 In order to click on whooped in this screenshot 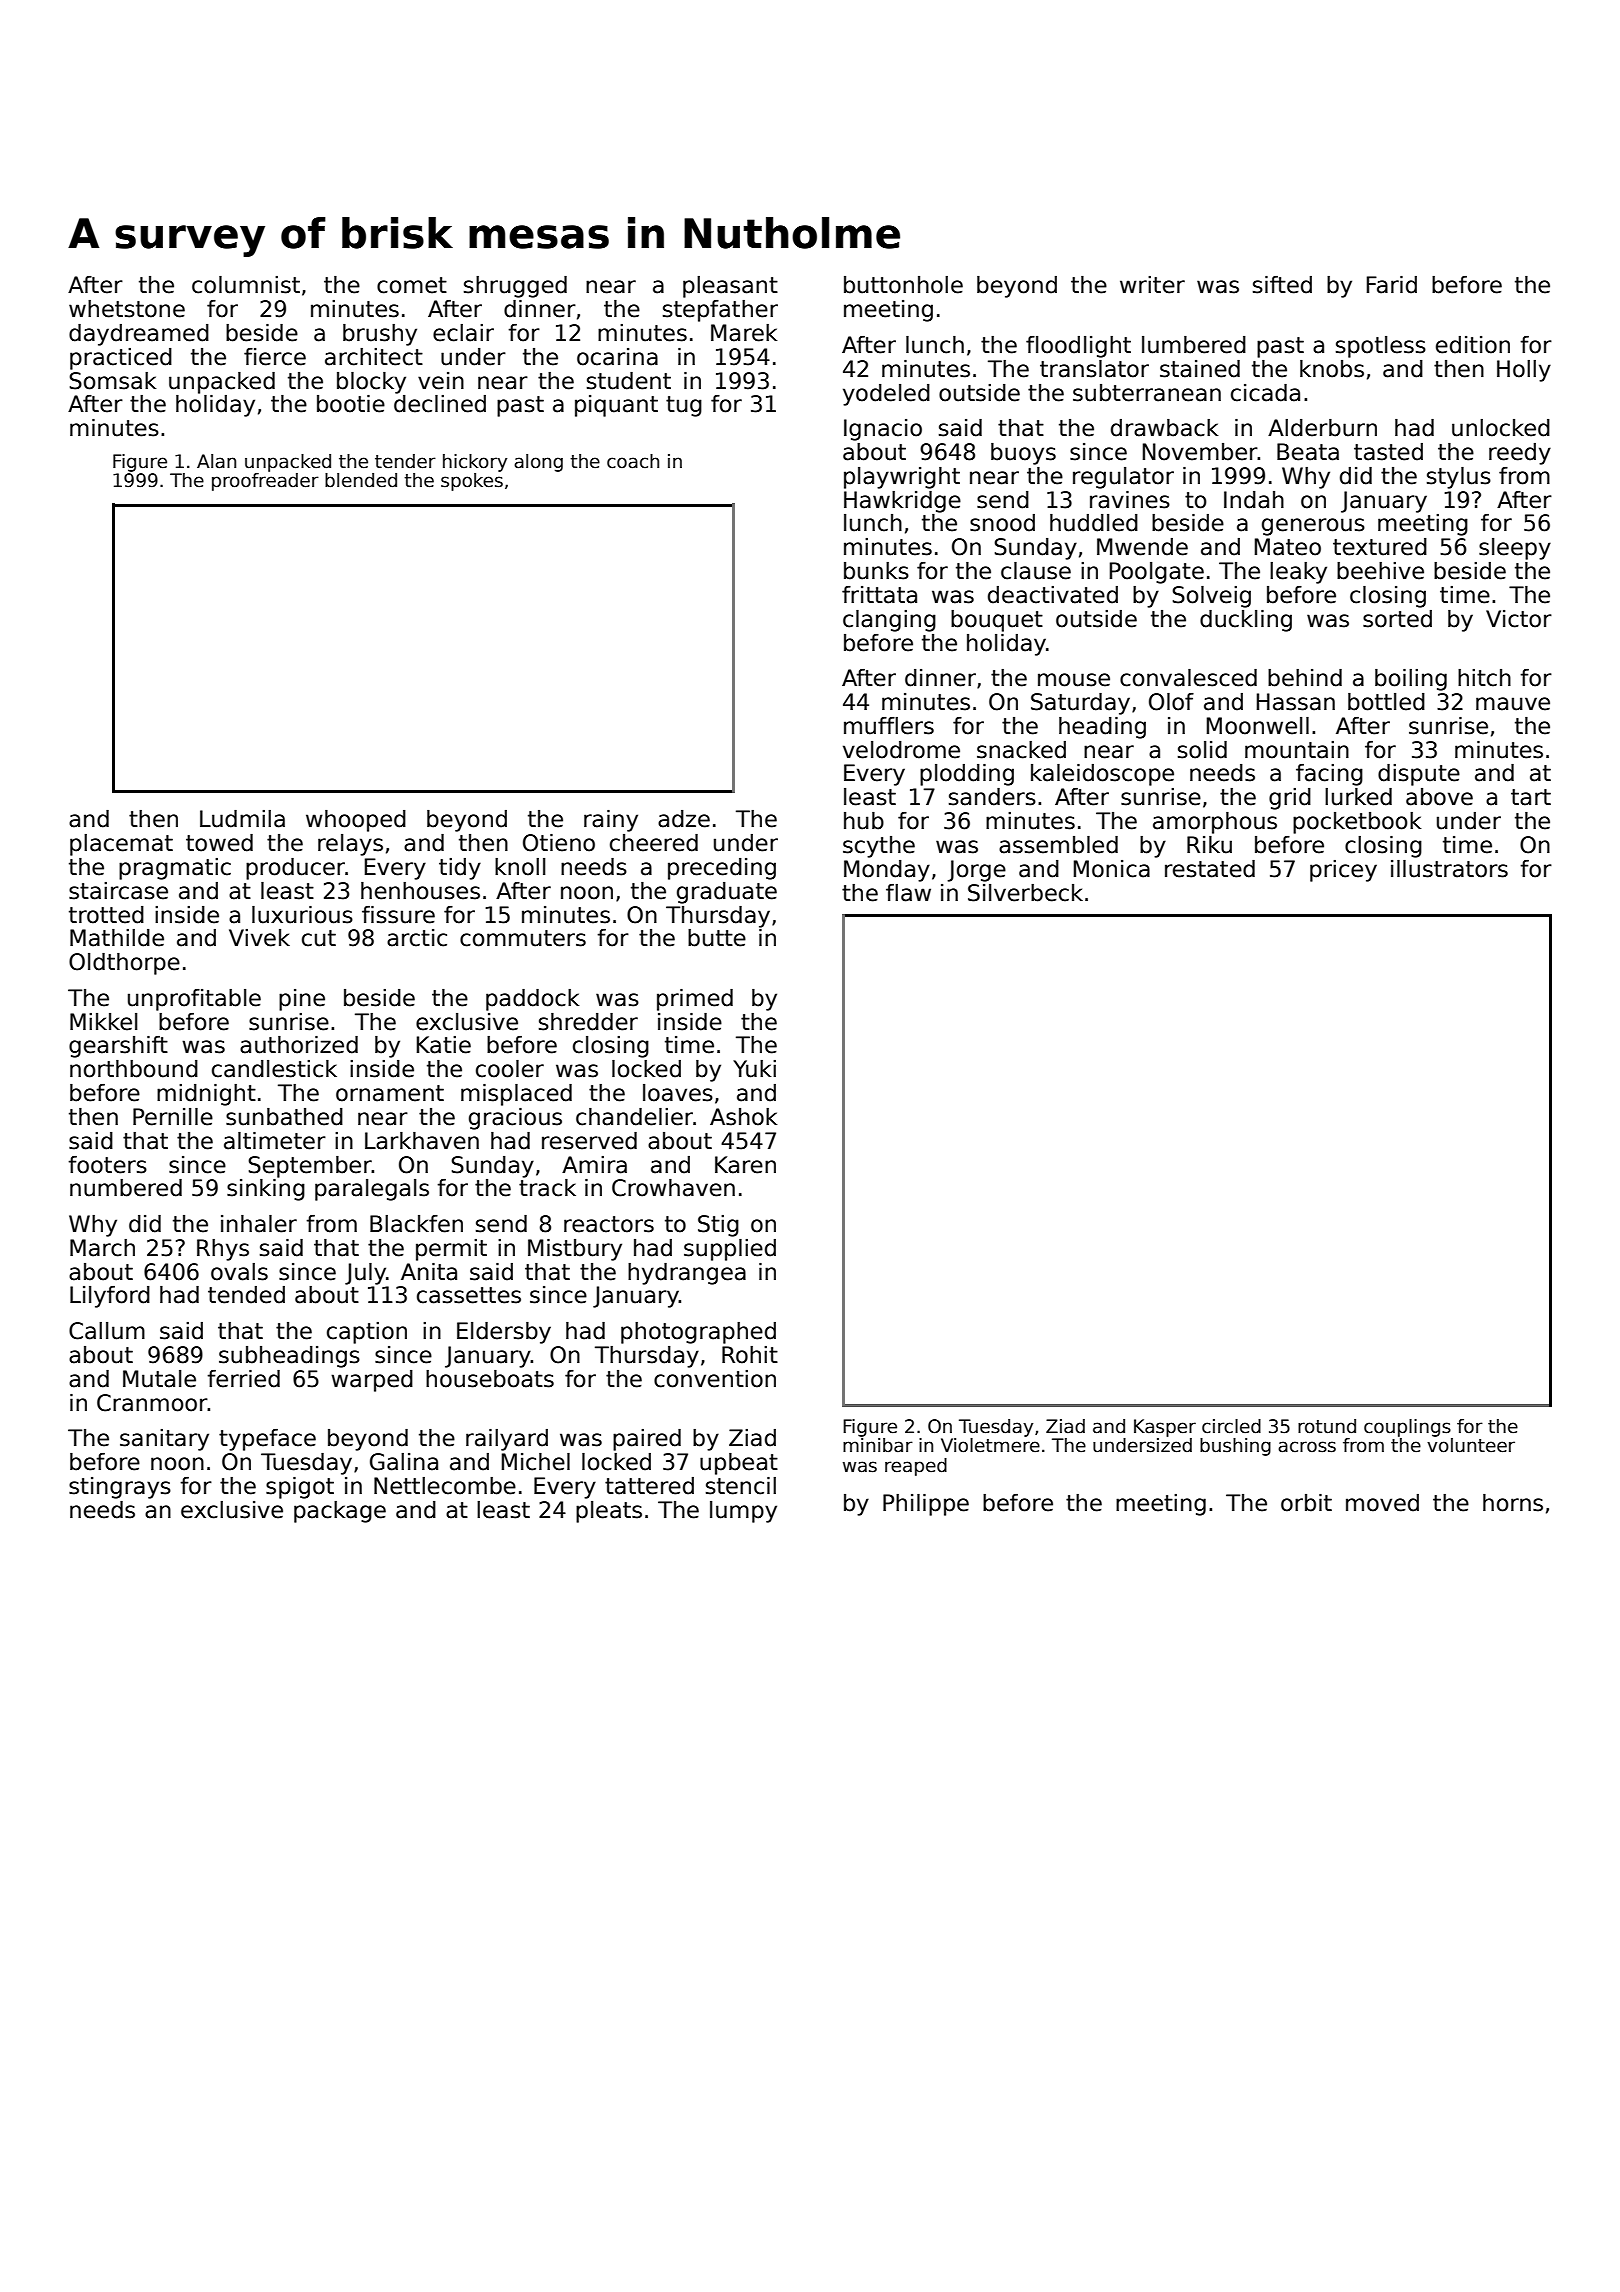, I will do `click(356, 821)`.
